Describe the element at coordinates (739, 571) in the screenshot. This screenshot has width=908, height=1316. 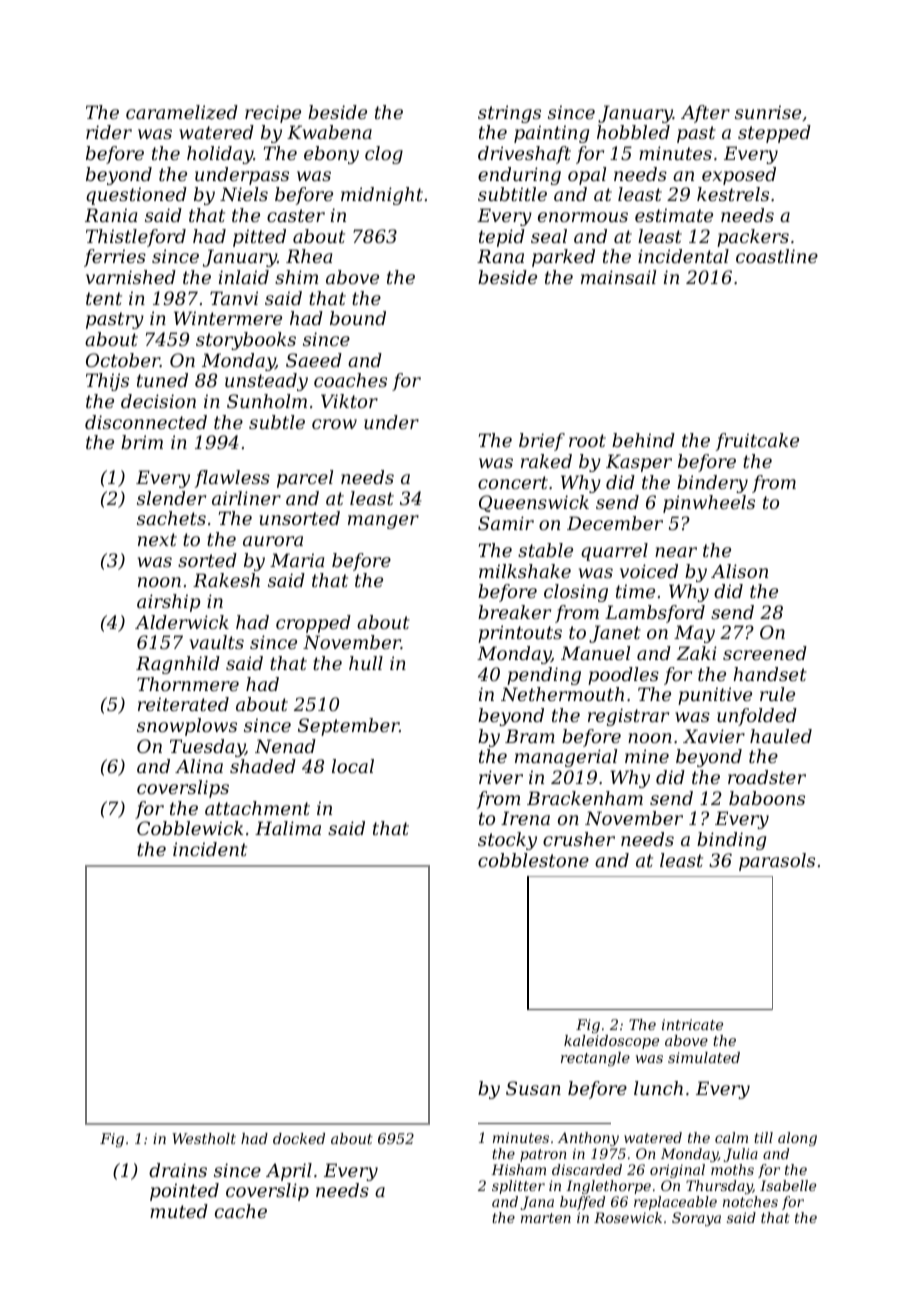
I see `Alison` at that location.
